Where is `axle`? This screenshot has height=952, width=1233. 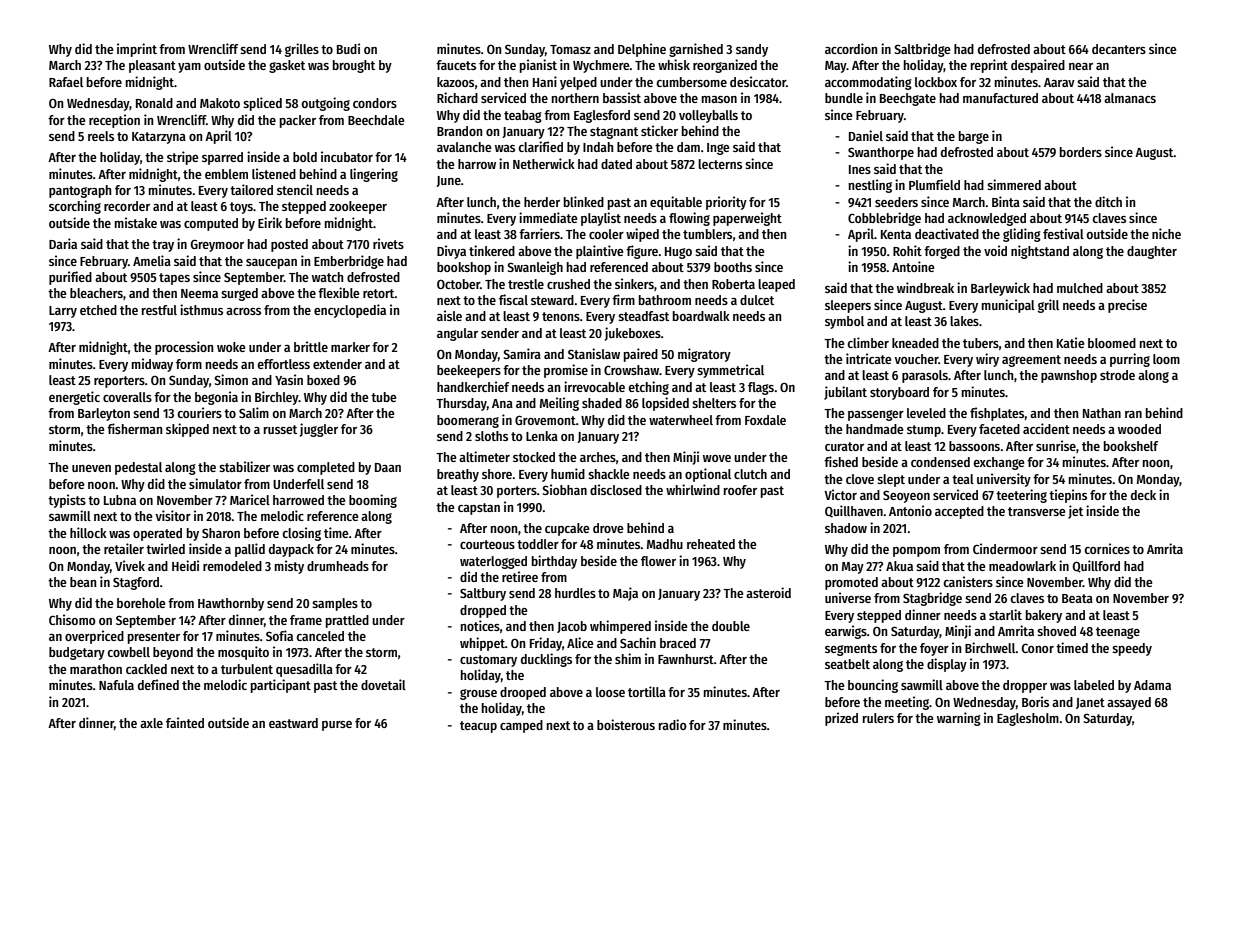 axle is located at coordinates (151, 723).
